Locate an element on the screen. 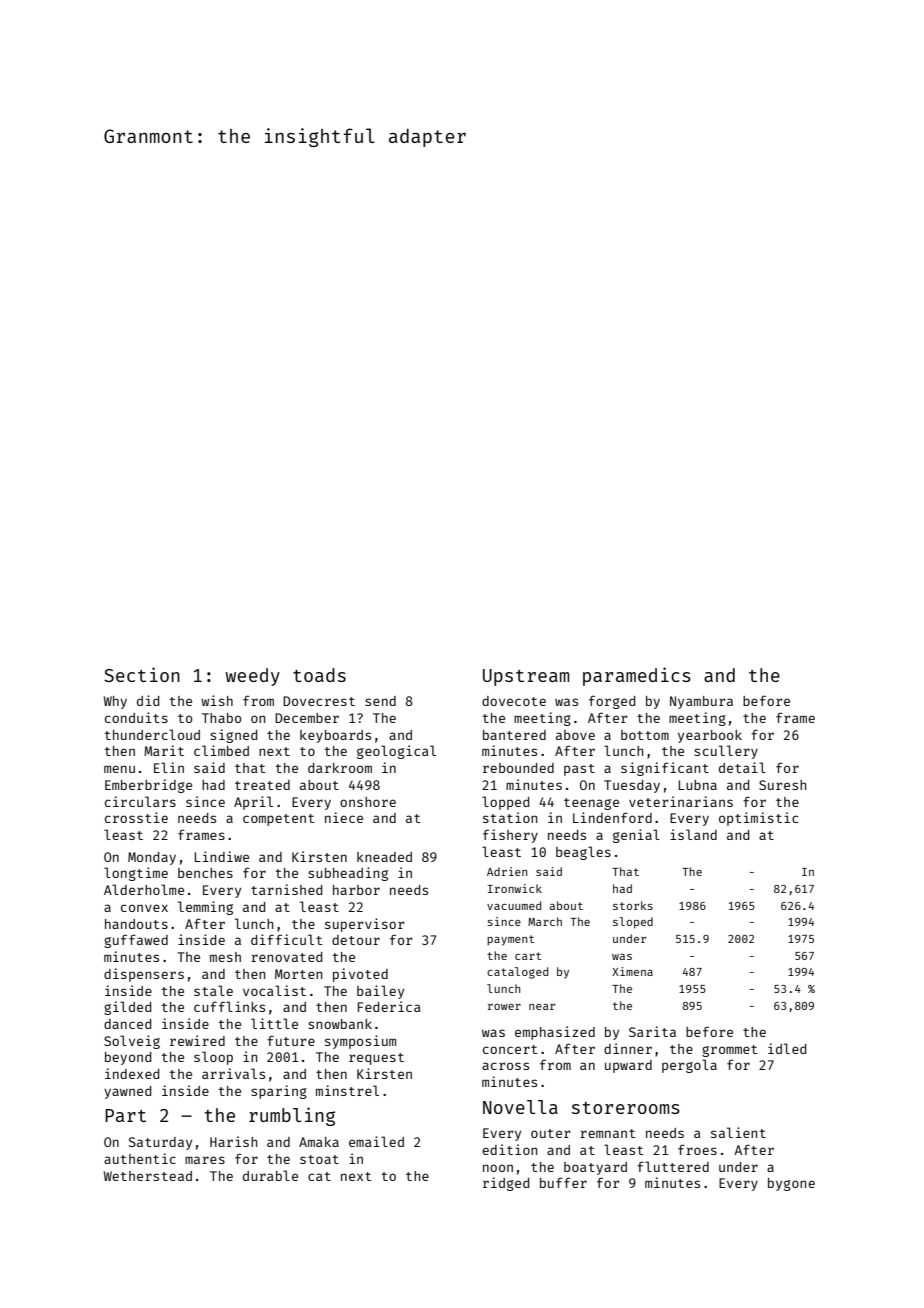  snowbank is located at coordinates (340, 1024).
